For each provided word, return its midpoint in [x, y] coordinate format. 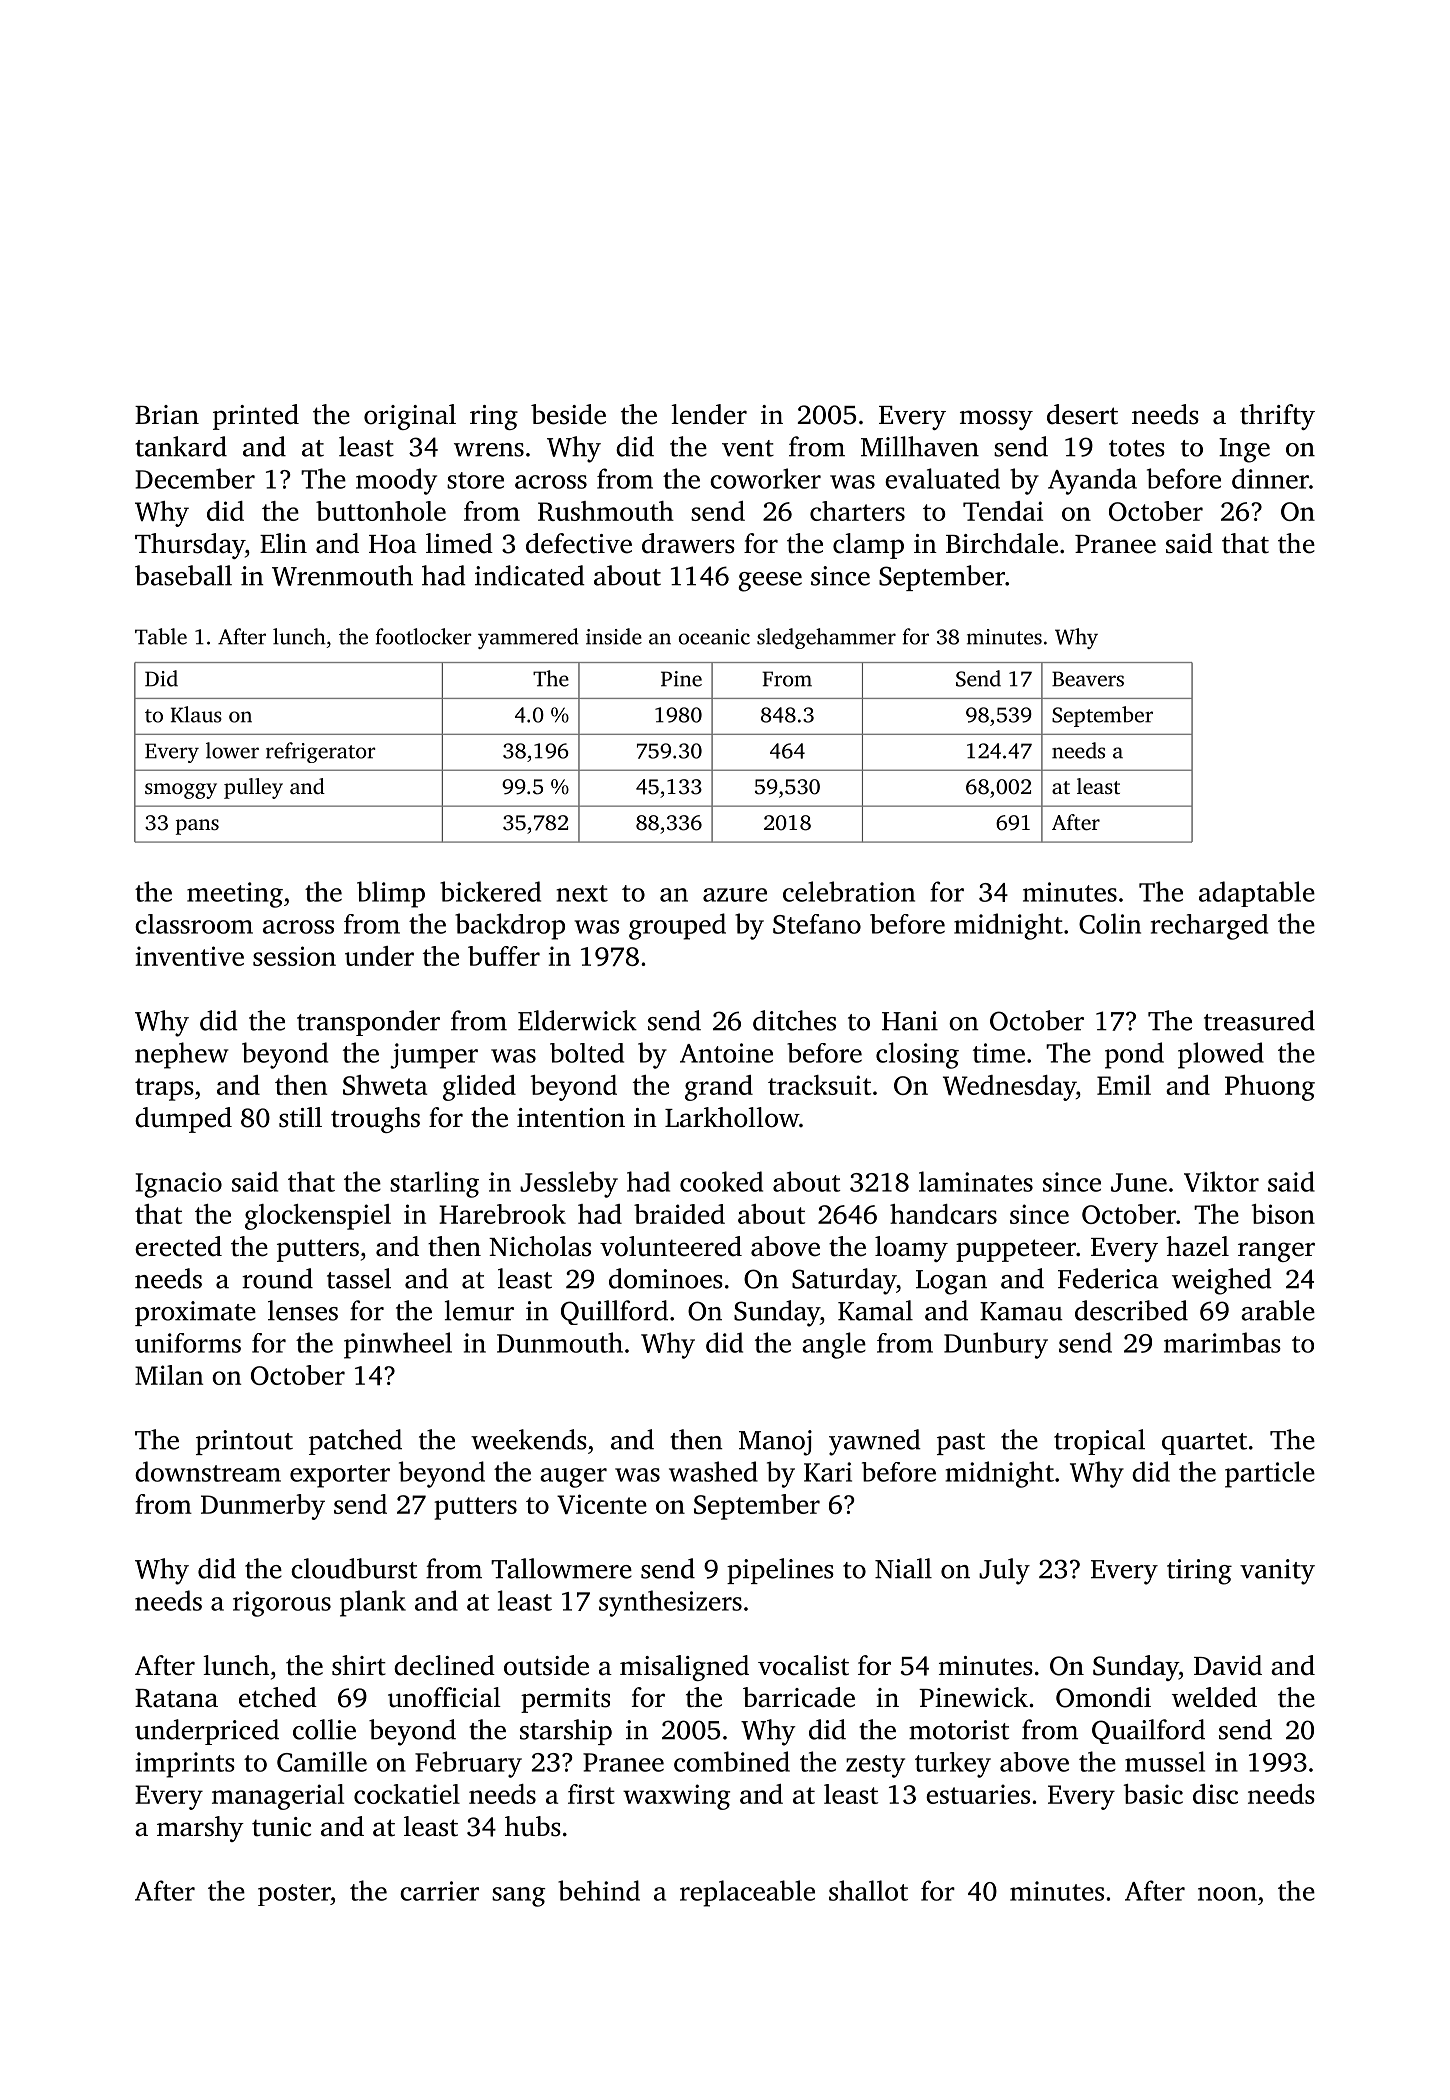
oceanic [714, 637]
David [1228, 1665]
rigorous [282, 1604]
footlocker [424, 636]
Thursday [190, 546]
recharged [1209, 927]
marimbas [1222, 1342]
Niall [903, 1568]
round [277, 1278]
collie [324, 1729]
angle [834, 1345]
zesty [875, 1766]
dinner [1270, 478]
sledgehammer [826, 638]
